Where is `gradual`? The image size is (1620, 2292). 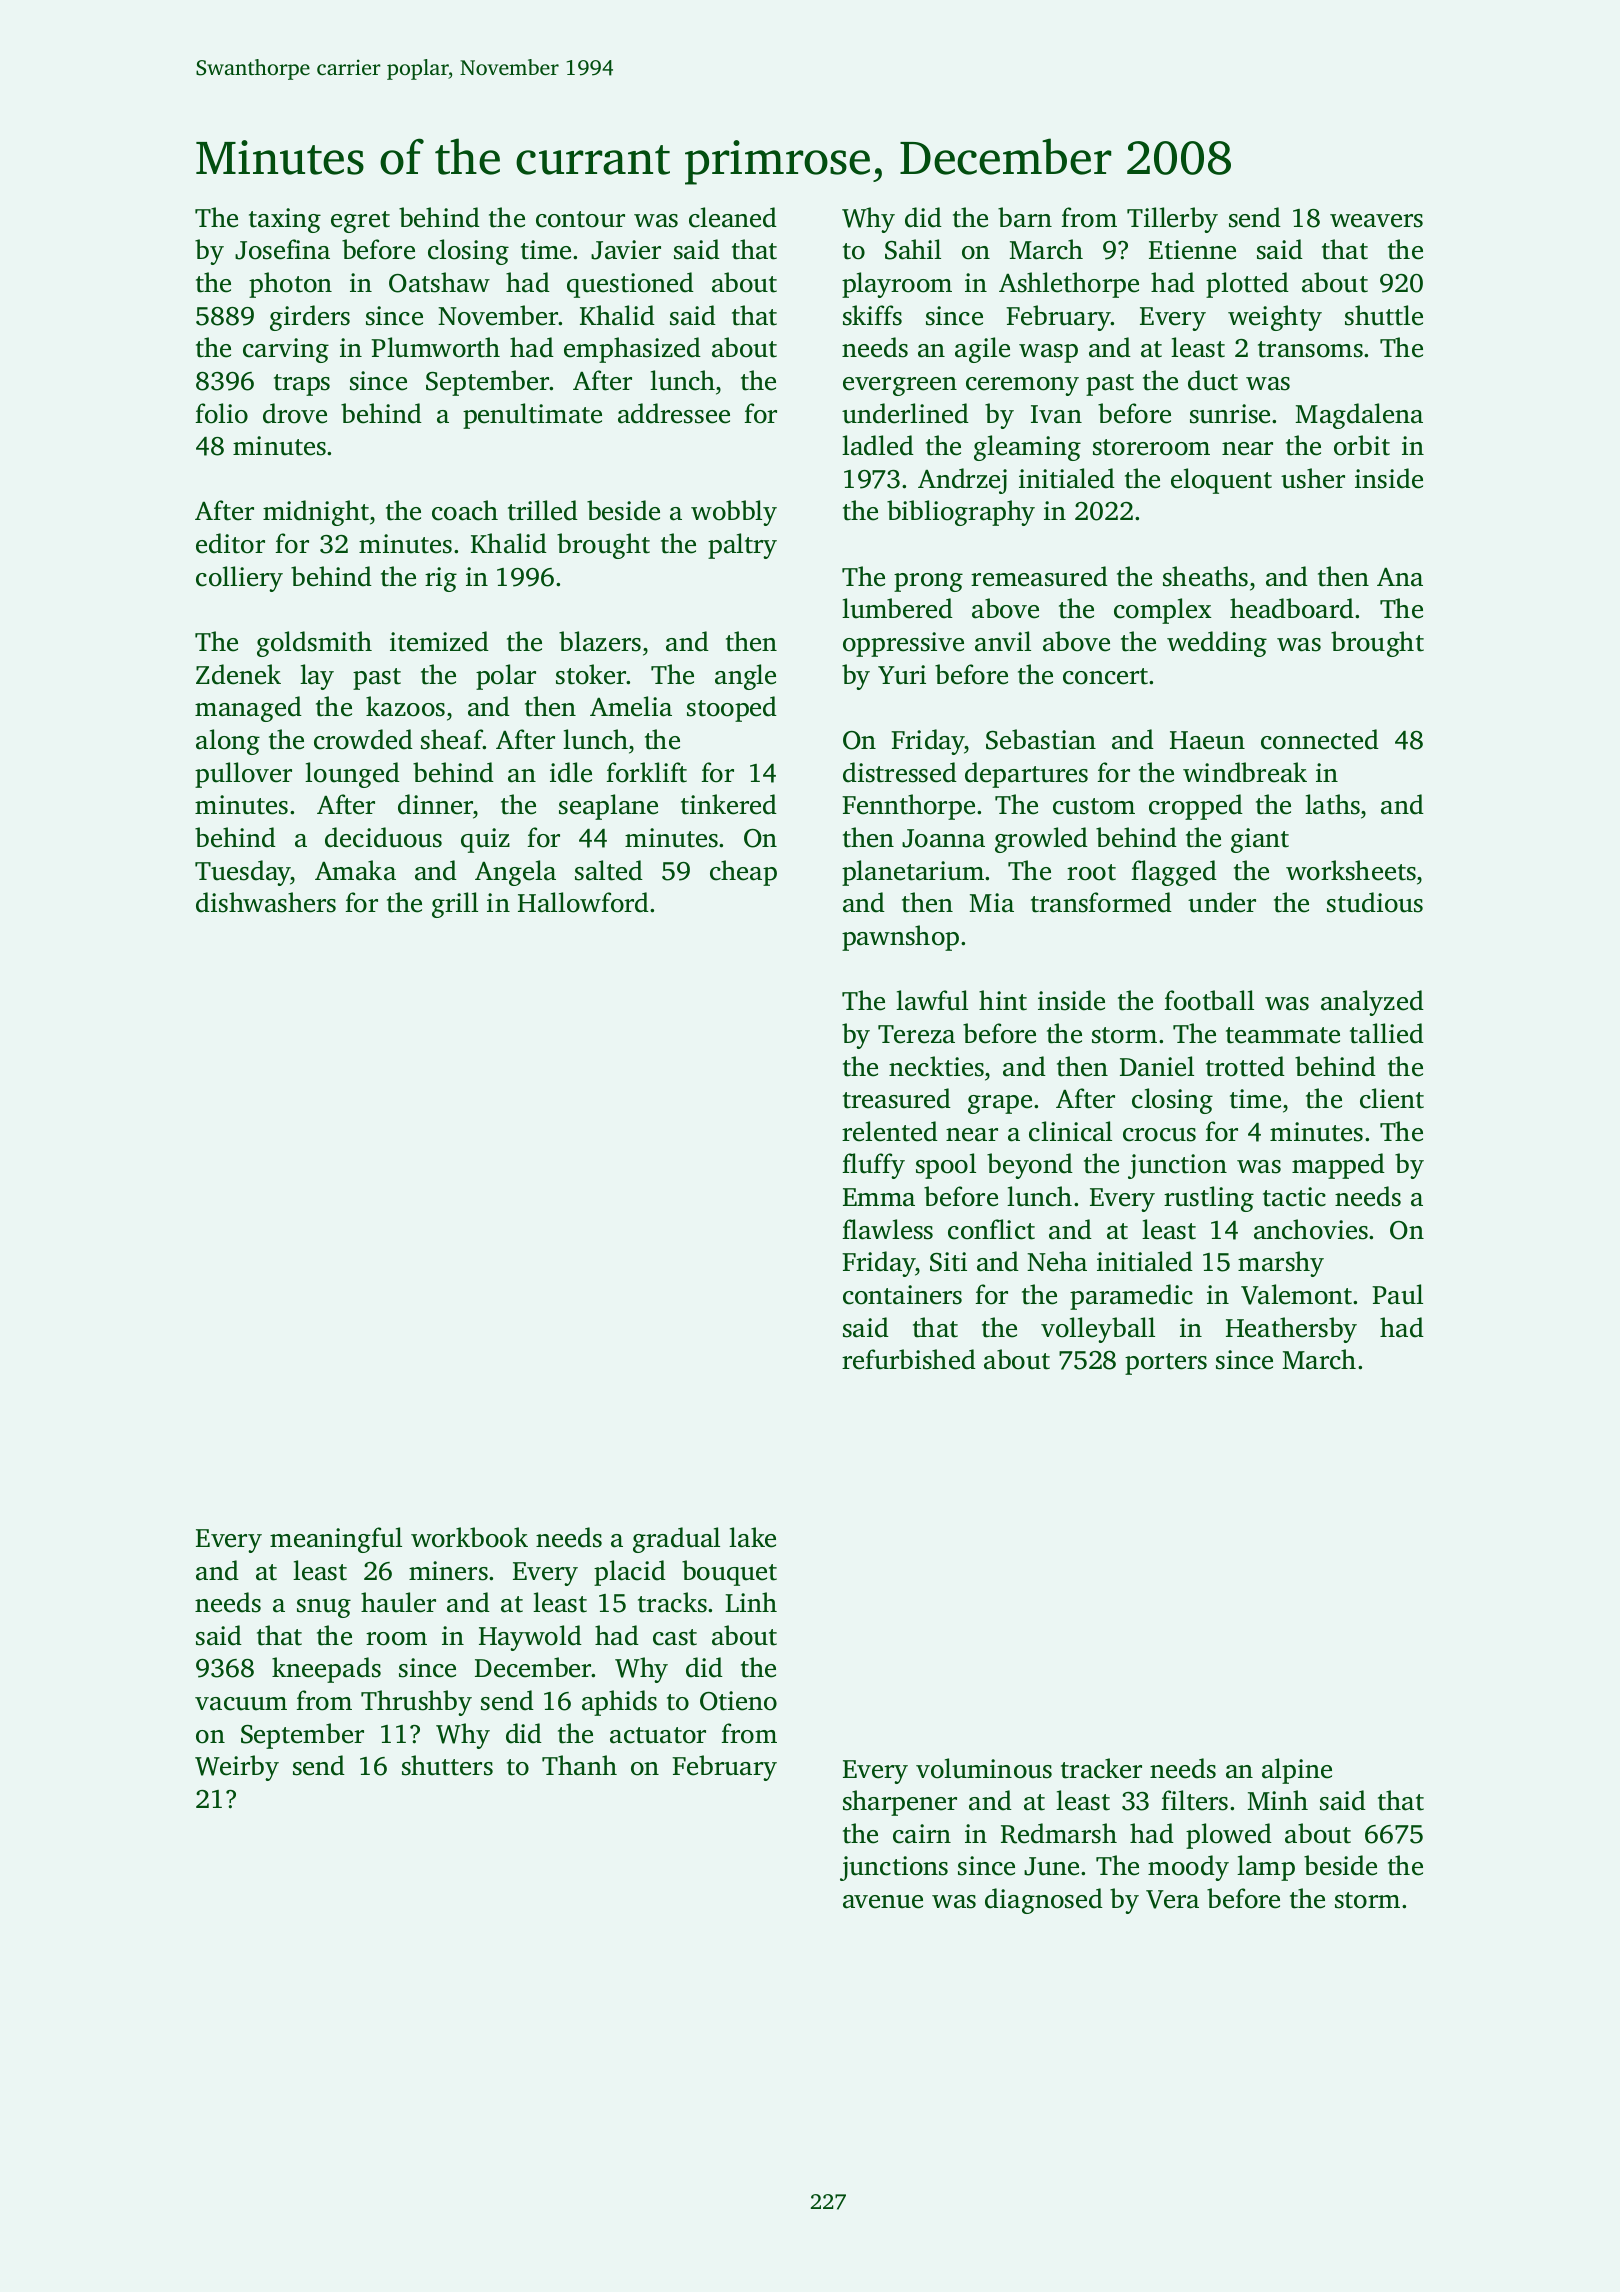
gradual is located at coordinates (676, 1540).
